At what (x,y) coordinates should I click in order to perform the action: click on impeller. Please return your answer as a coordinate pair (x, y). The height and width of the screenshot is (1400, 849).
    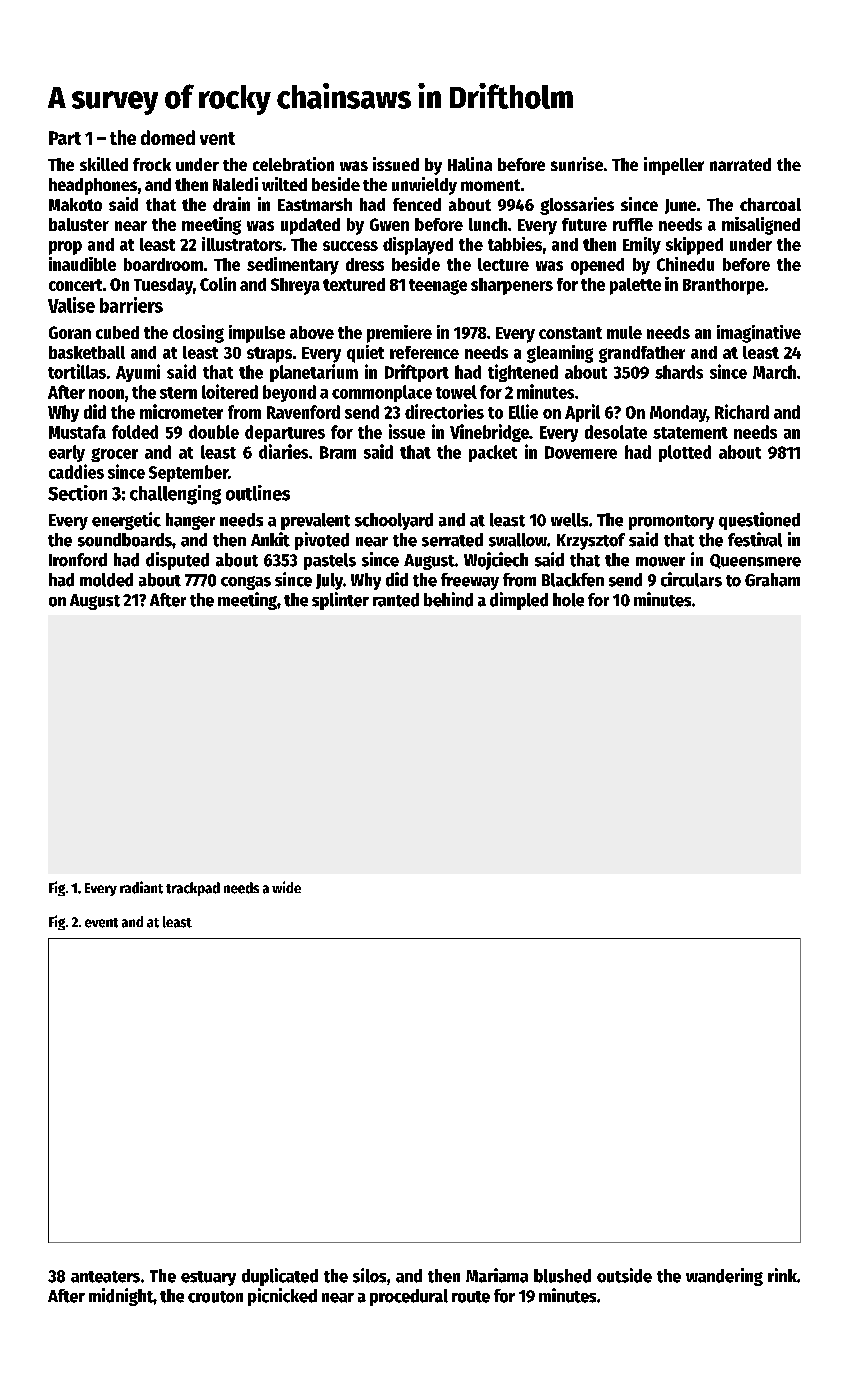
    Looking at the image, I should click on (674, 166).
